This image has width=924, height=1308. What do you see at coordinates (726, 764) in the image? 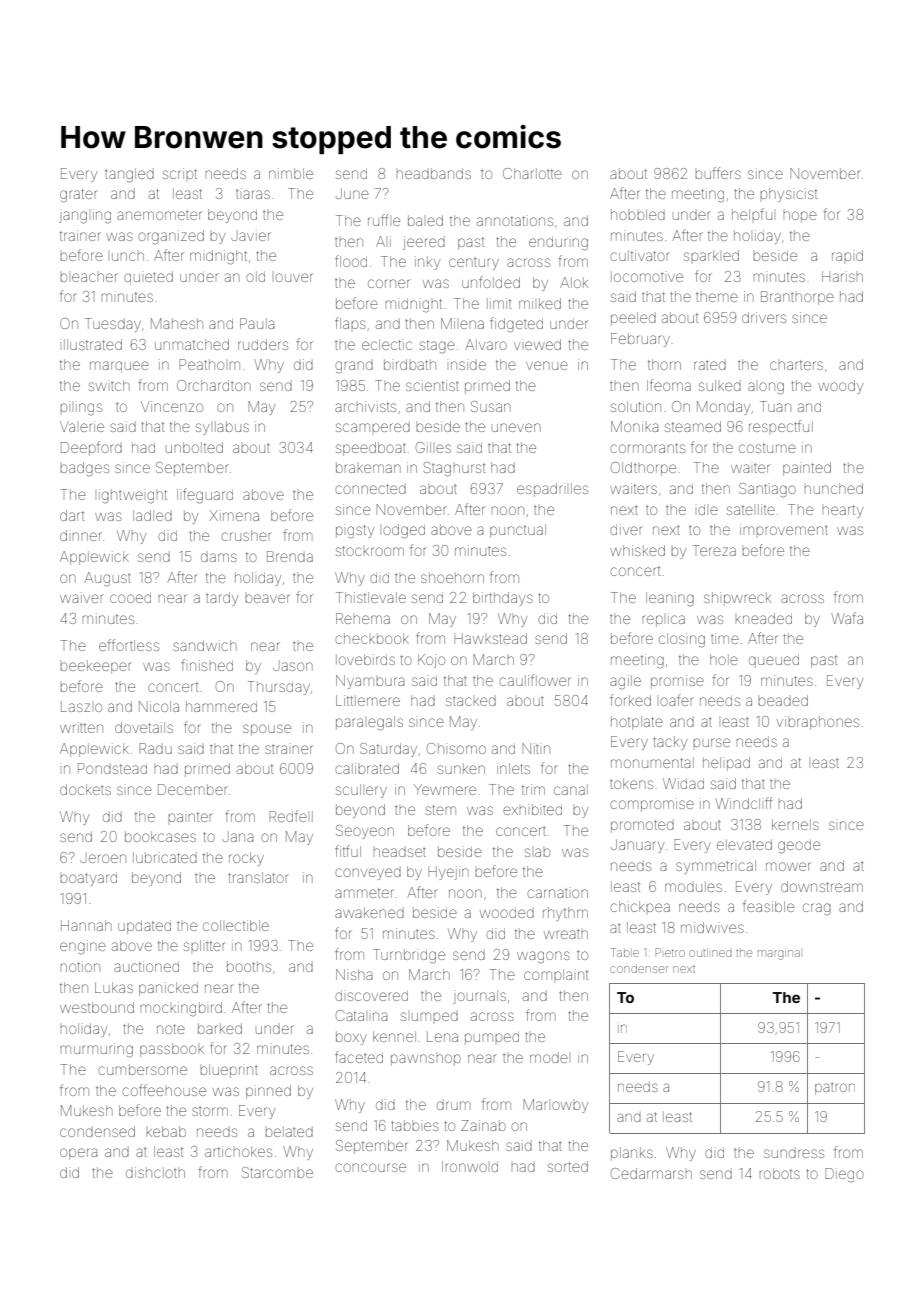
I see `helipad` at bounding box center [726, 764].
